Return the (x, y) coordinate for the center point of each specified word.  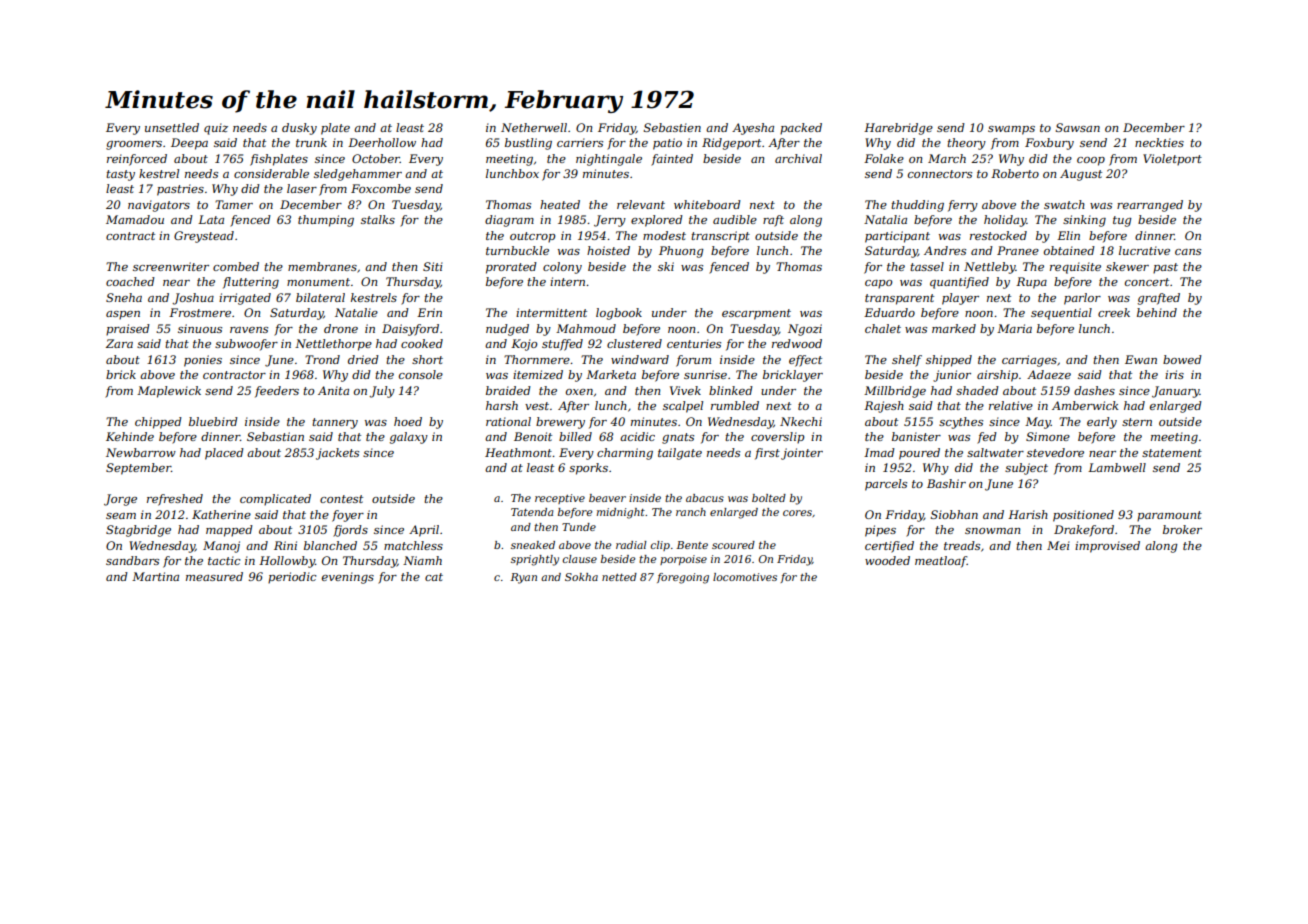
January (1176, 392)
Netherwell (534, 127)
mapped (229, 531)
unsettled (172, 127)
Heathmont (518, 452)
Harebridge (898, 129)
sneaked (533, 545)
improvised (1107, 547)
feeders (277, 392)
